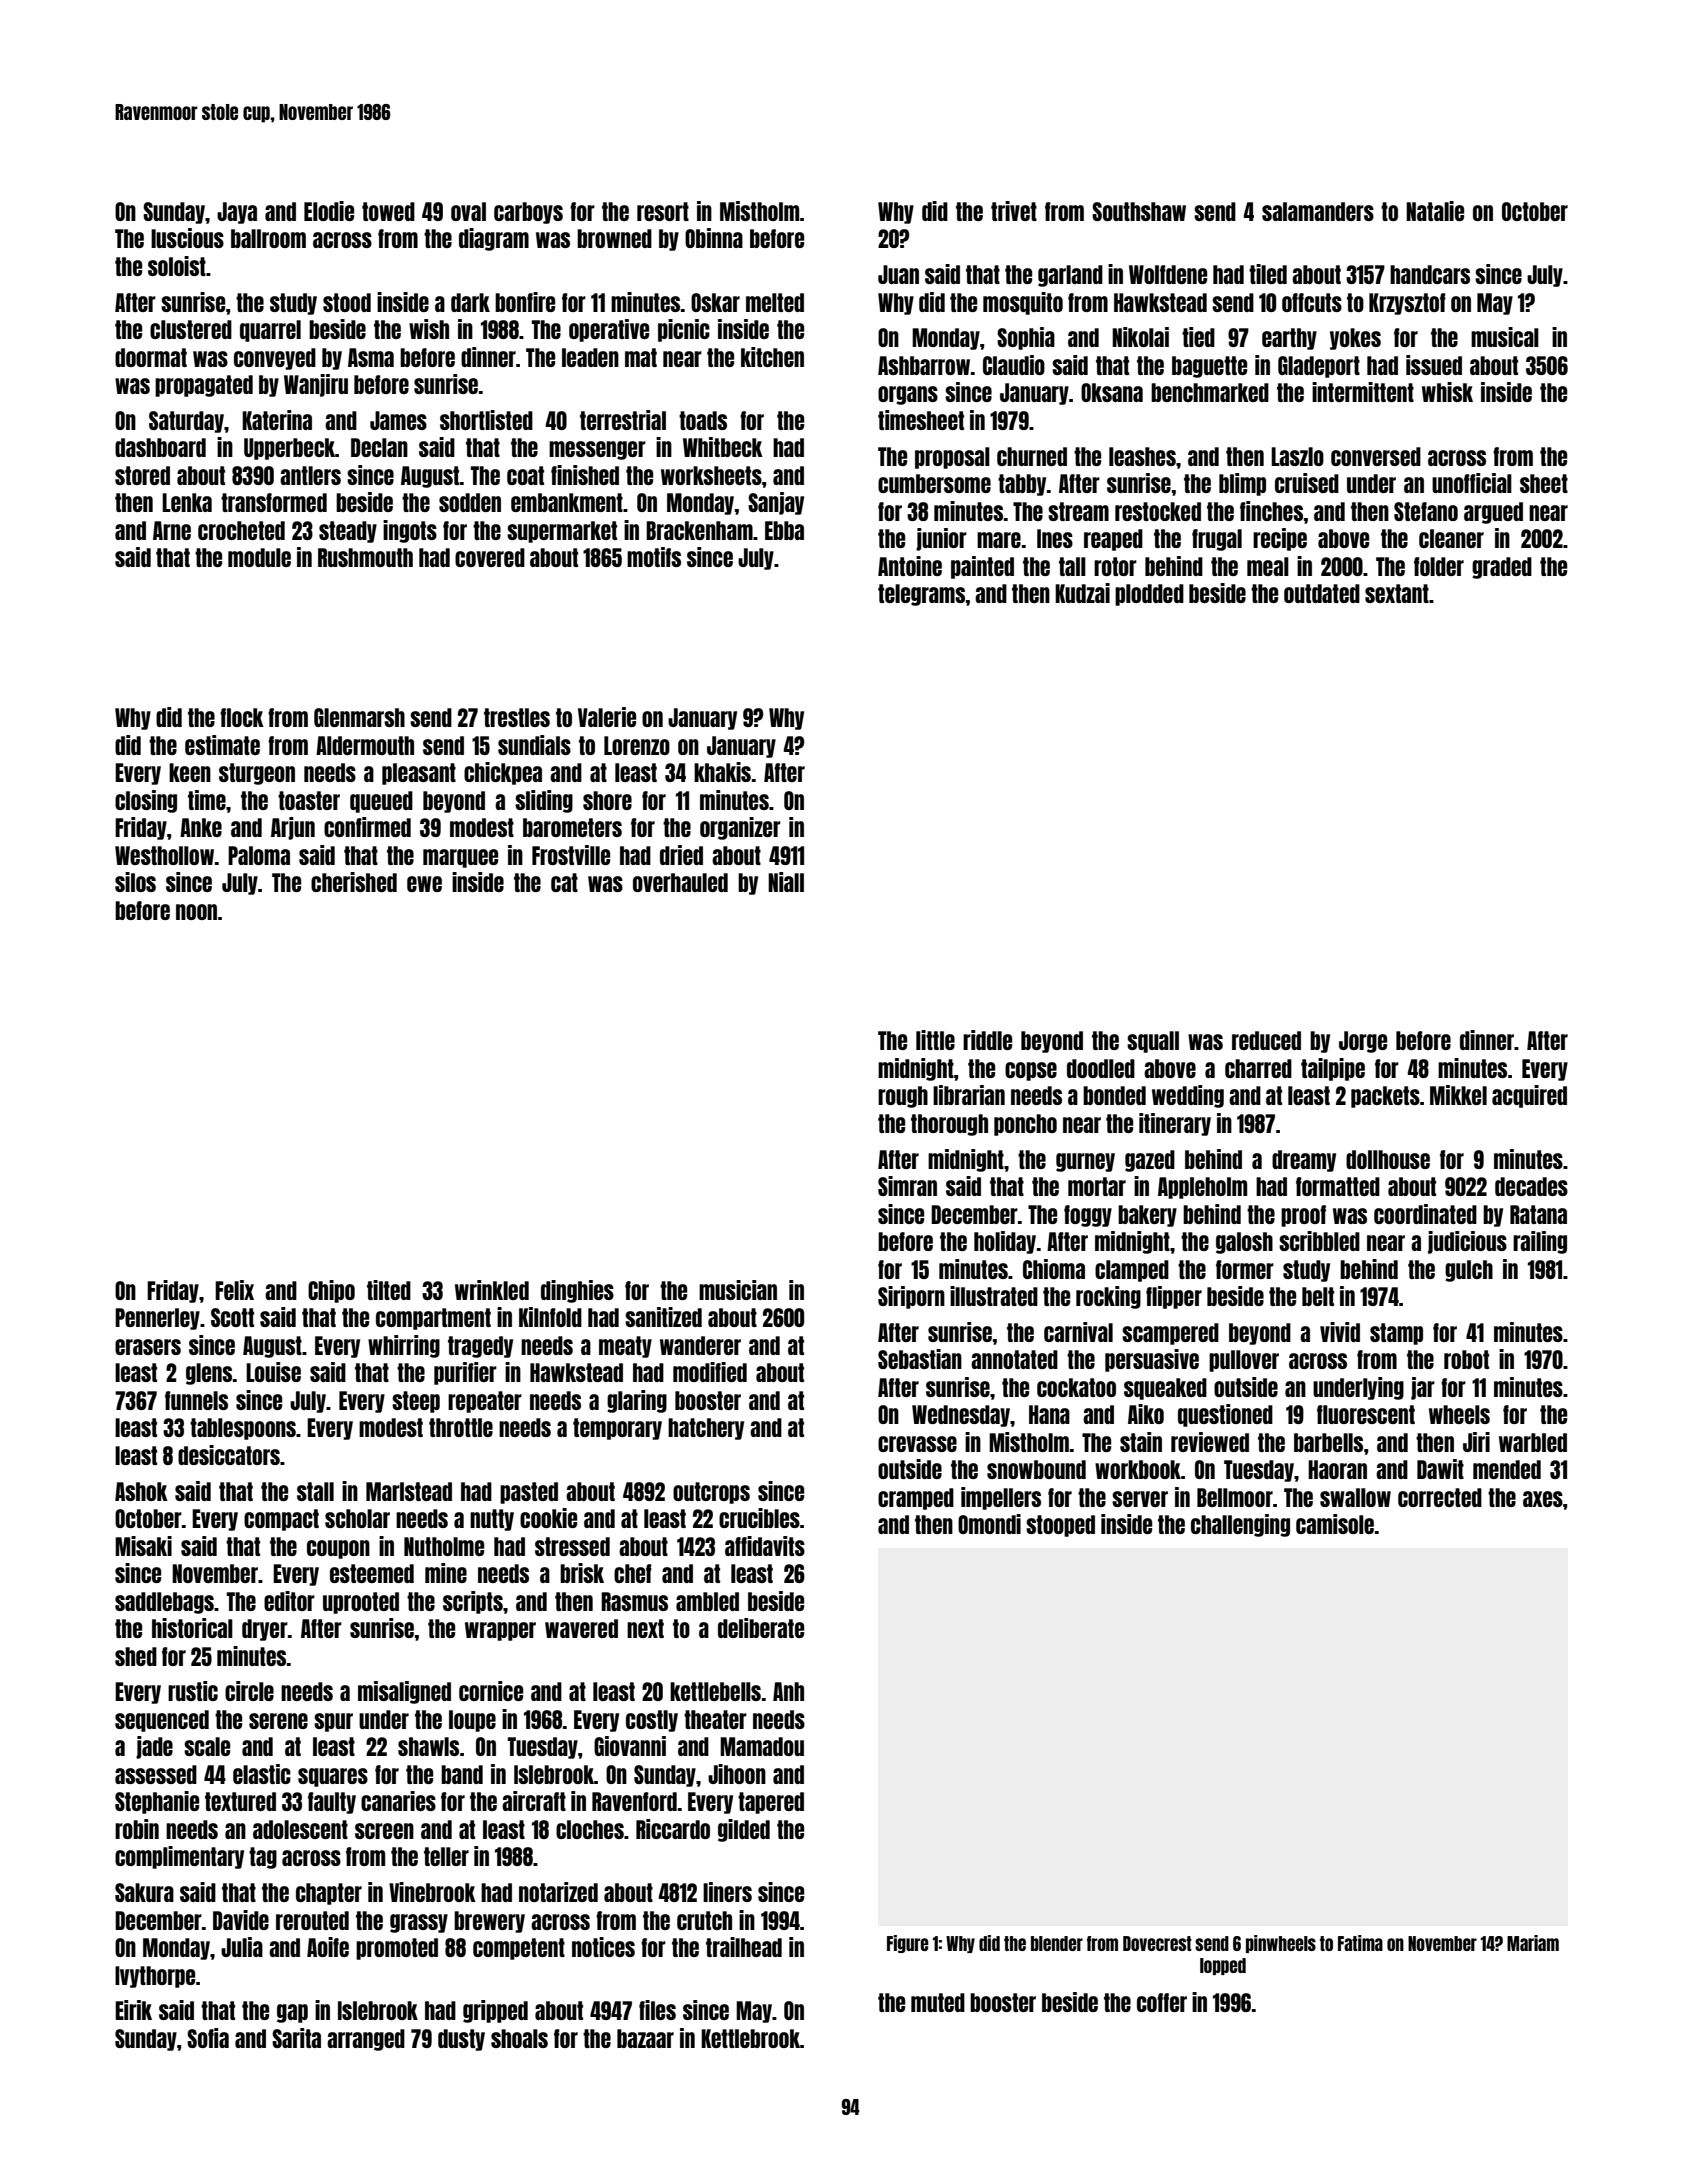  I want to click on reduced, so click(1266, 1040).
